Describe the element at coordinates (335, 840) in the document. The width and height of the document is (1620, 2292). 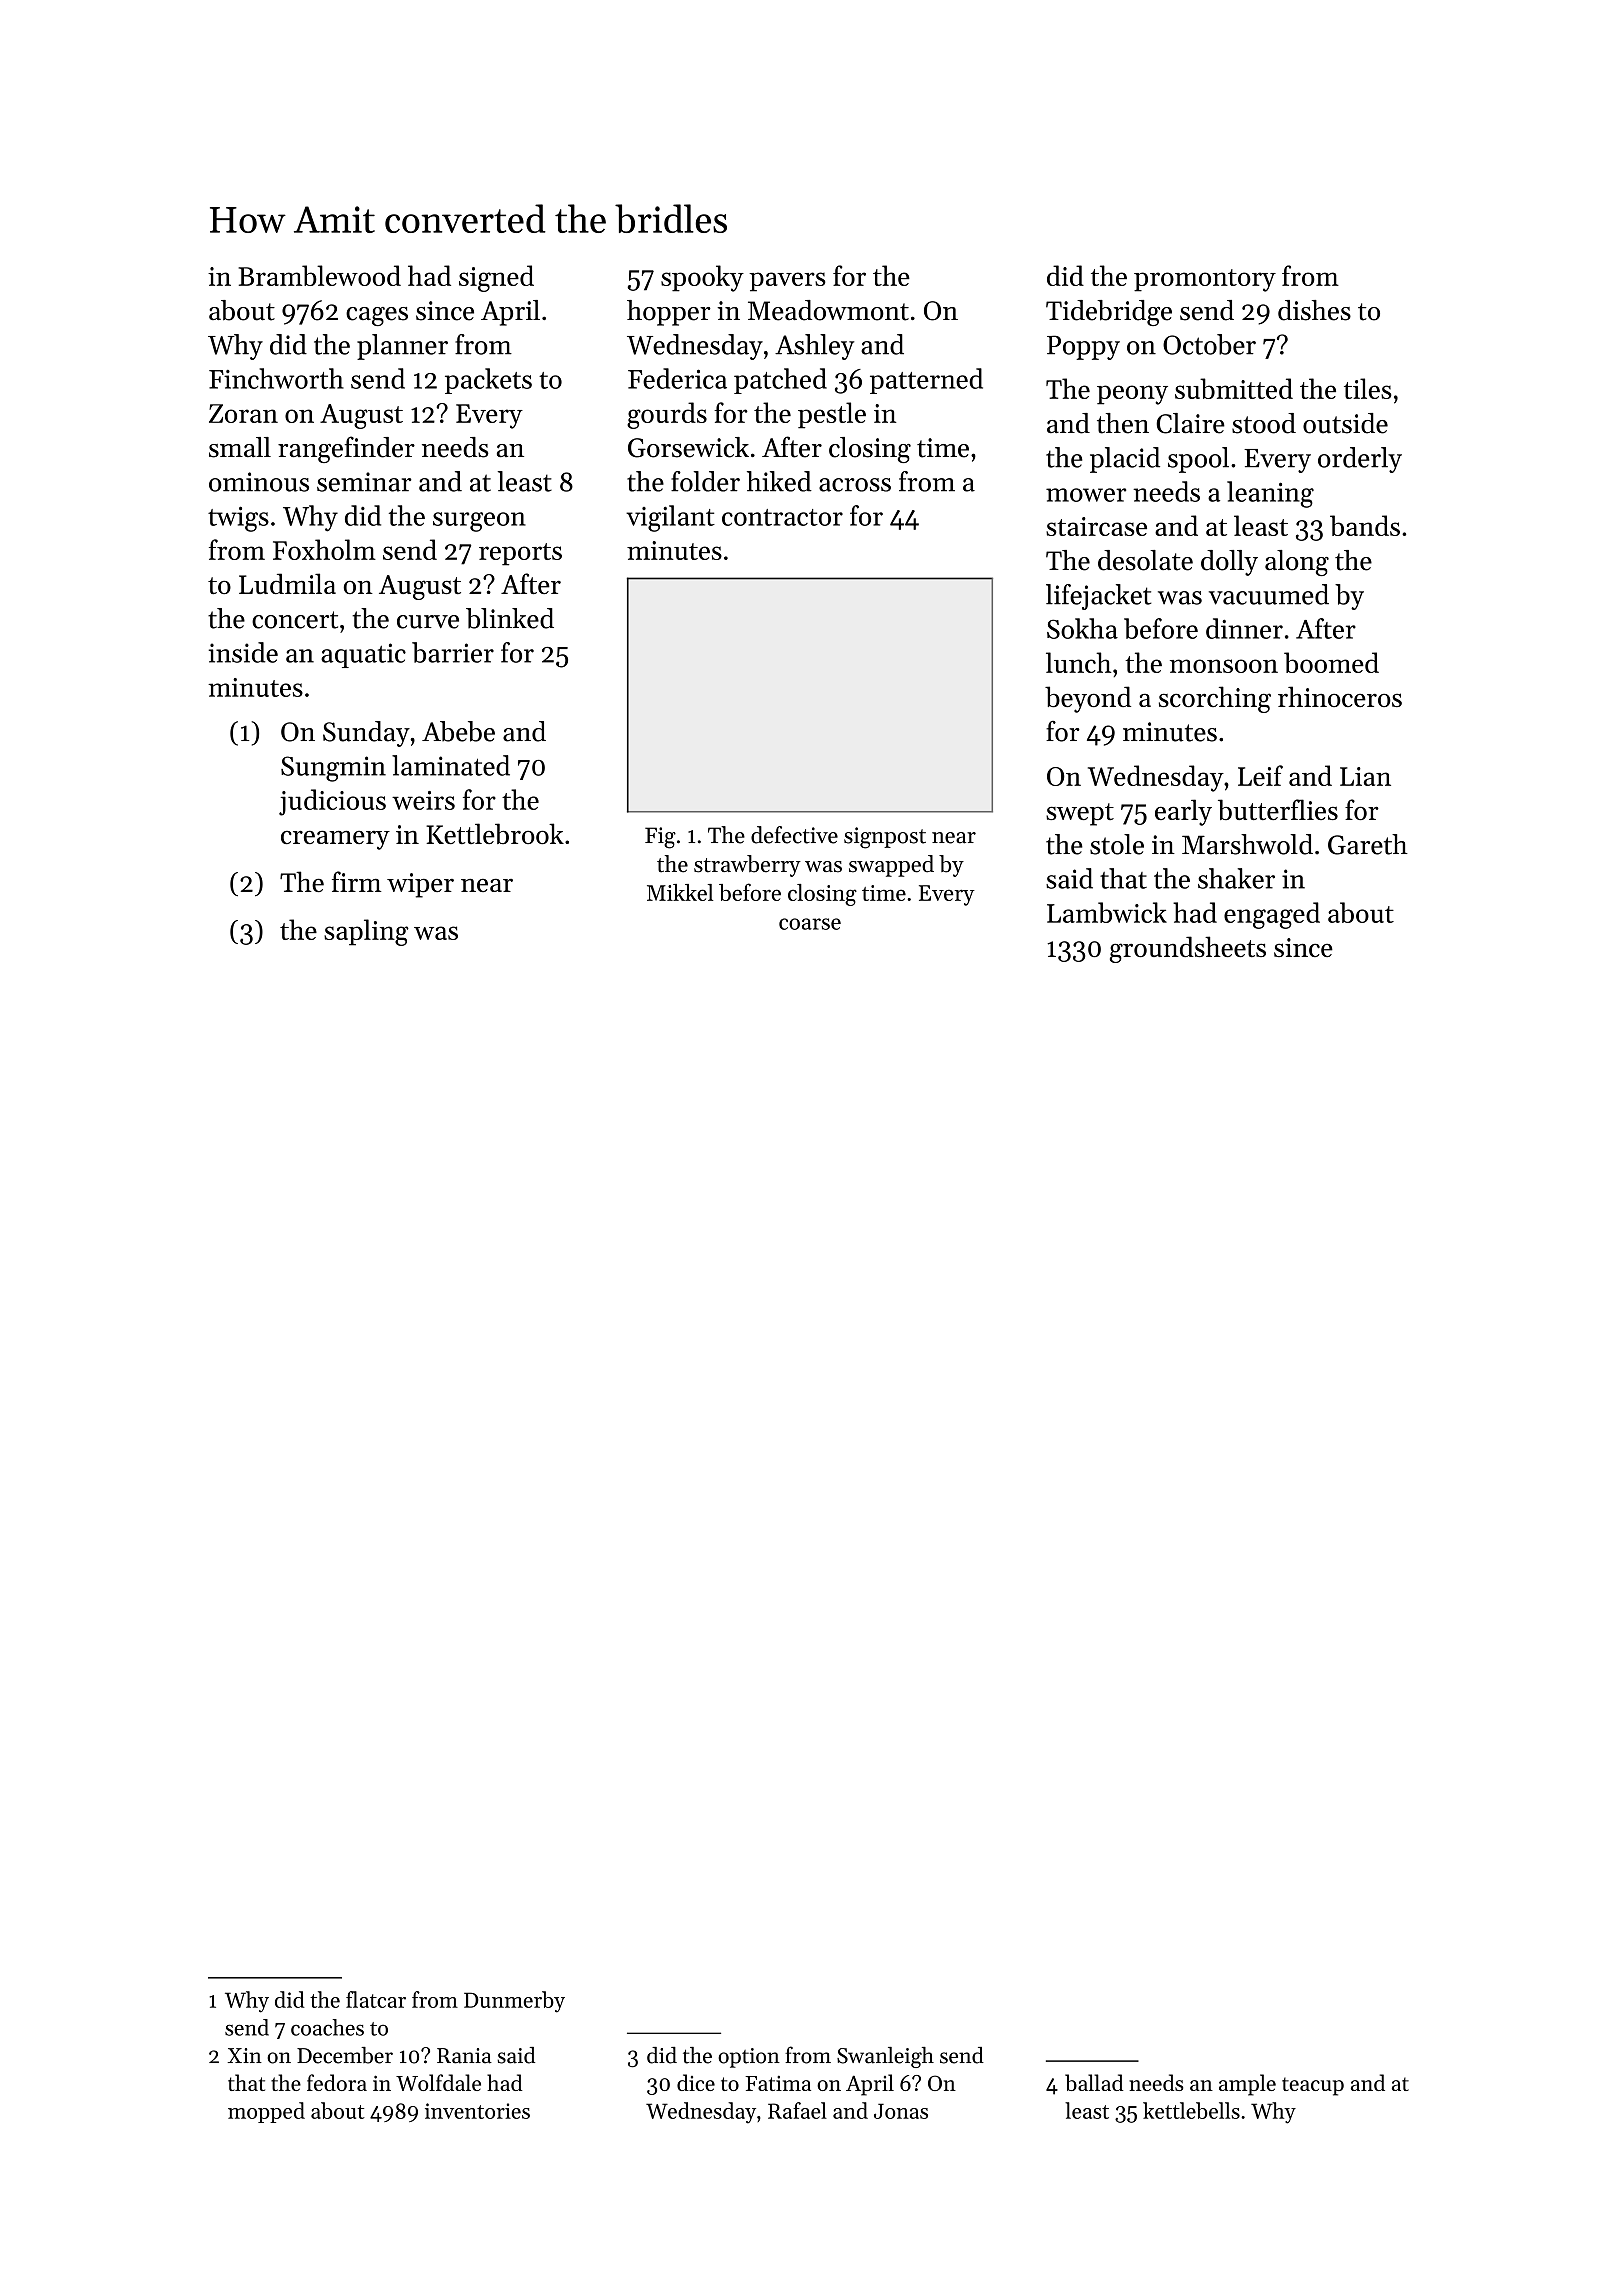
I see `creamery` at that location.
